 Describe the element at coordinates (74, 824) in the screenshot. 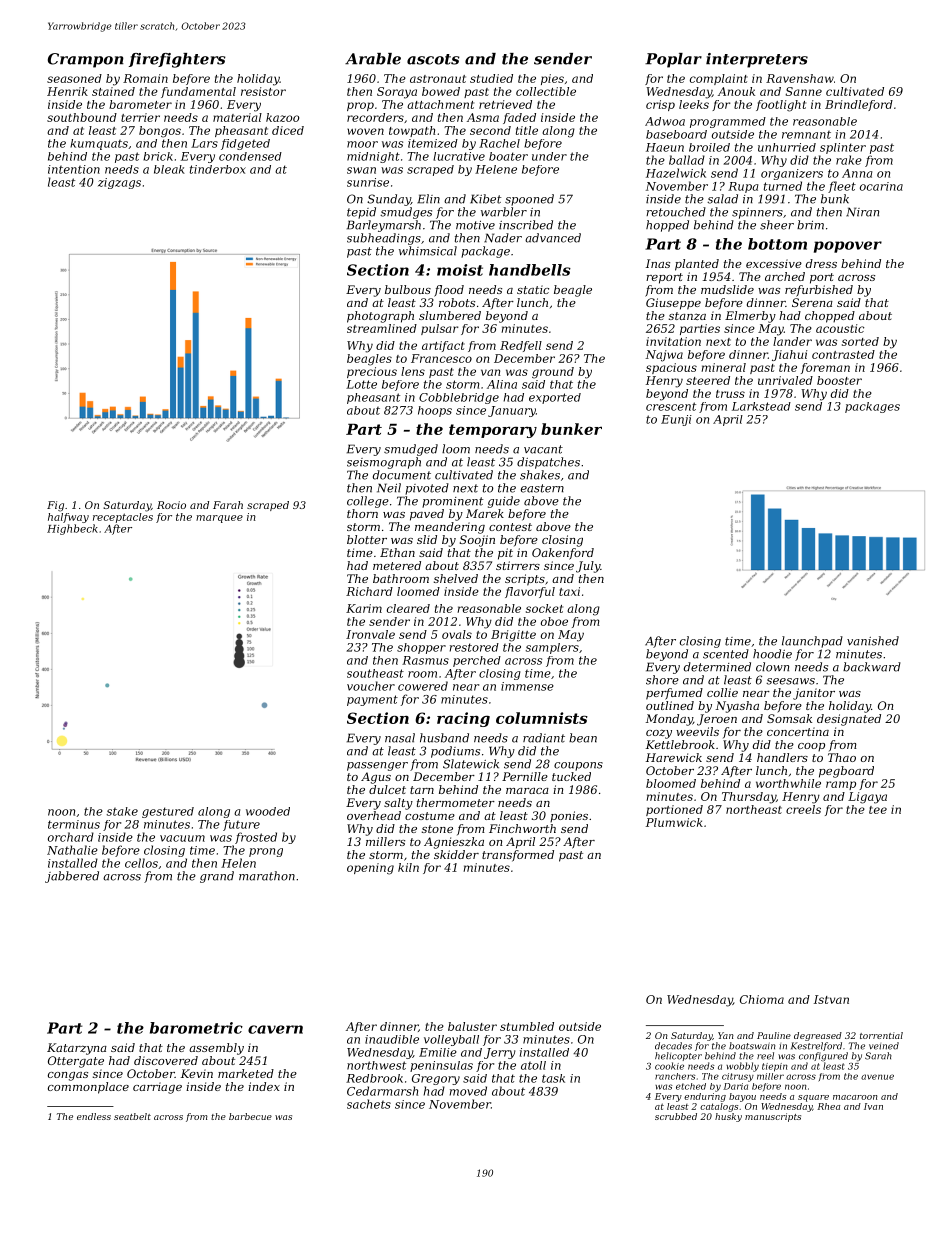

I see `terminus` at that location.
